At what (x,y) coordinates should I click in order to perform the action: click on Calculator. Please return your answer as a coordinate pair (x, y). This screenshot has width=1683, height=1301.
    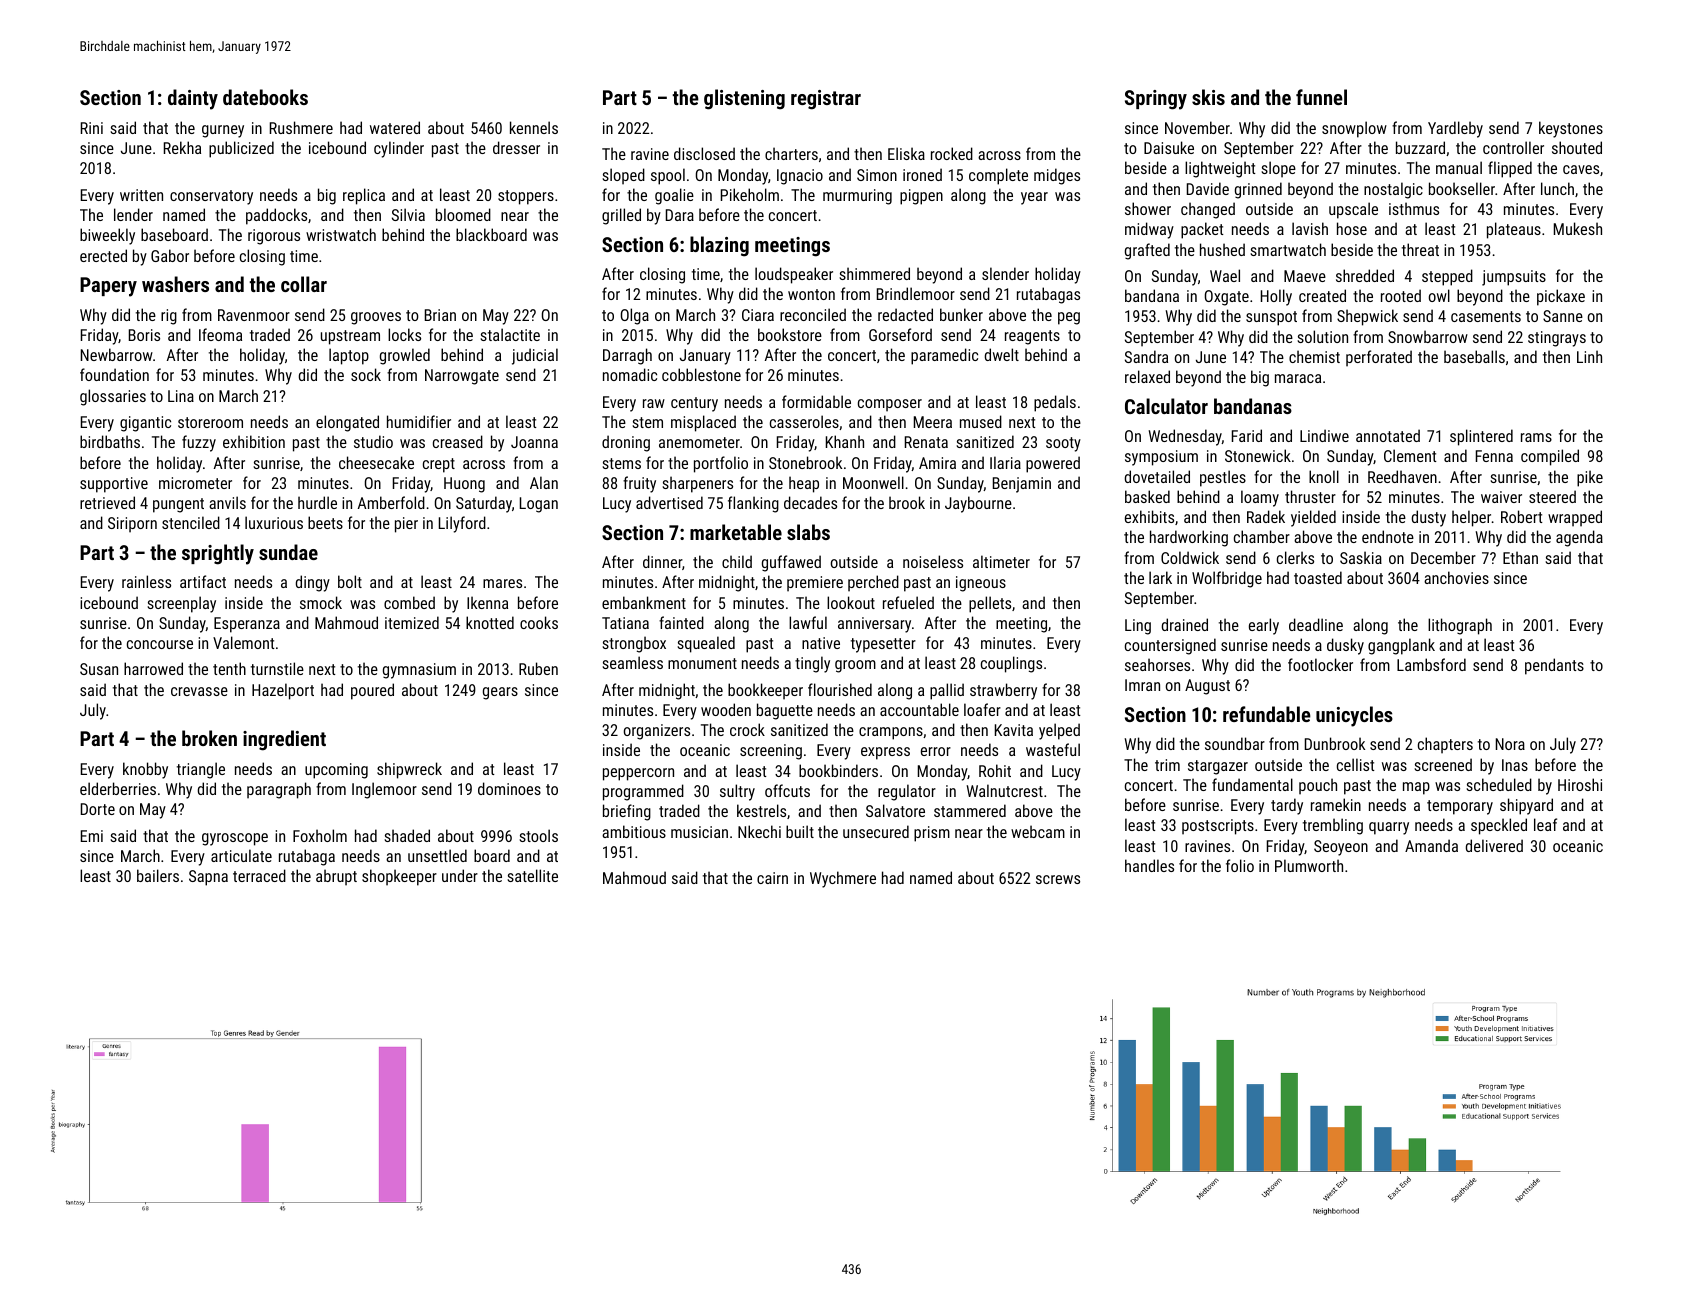
    Looking at the image, I should click on (1166, 406).
